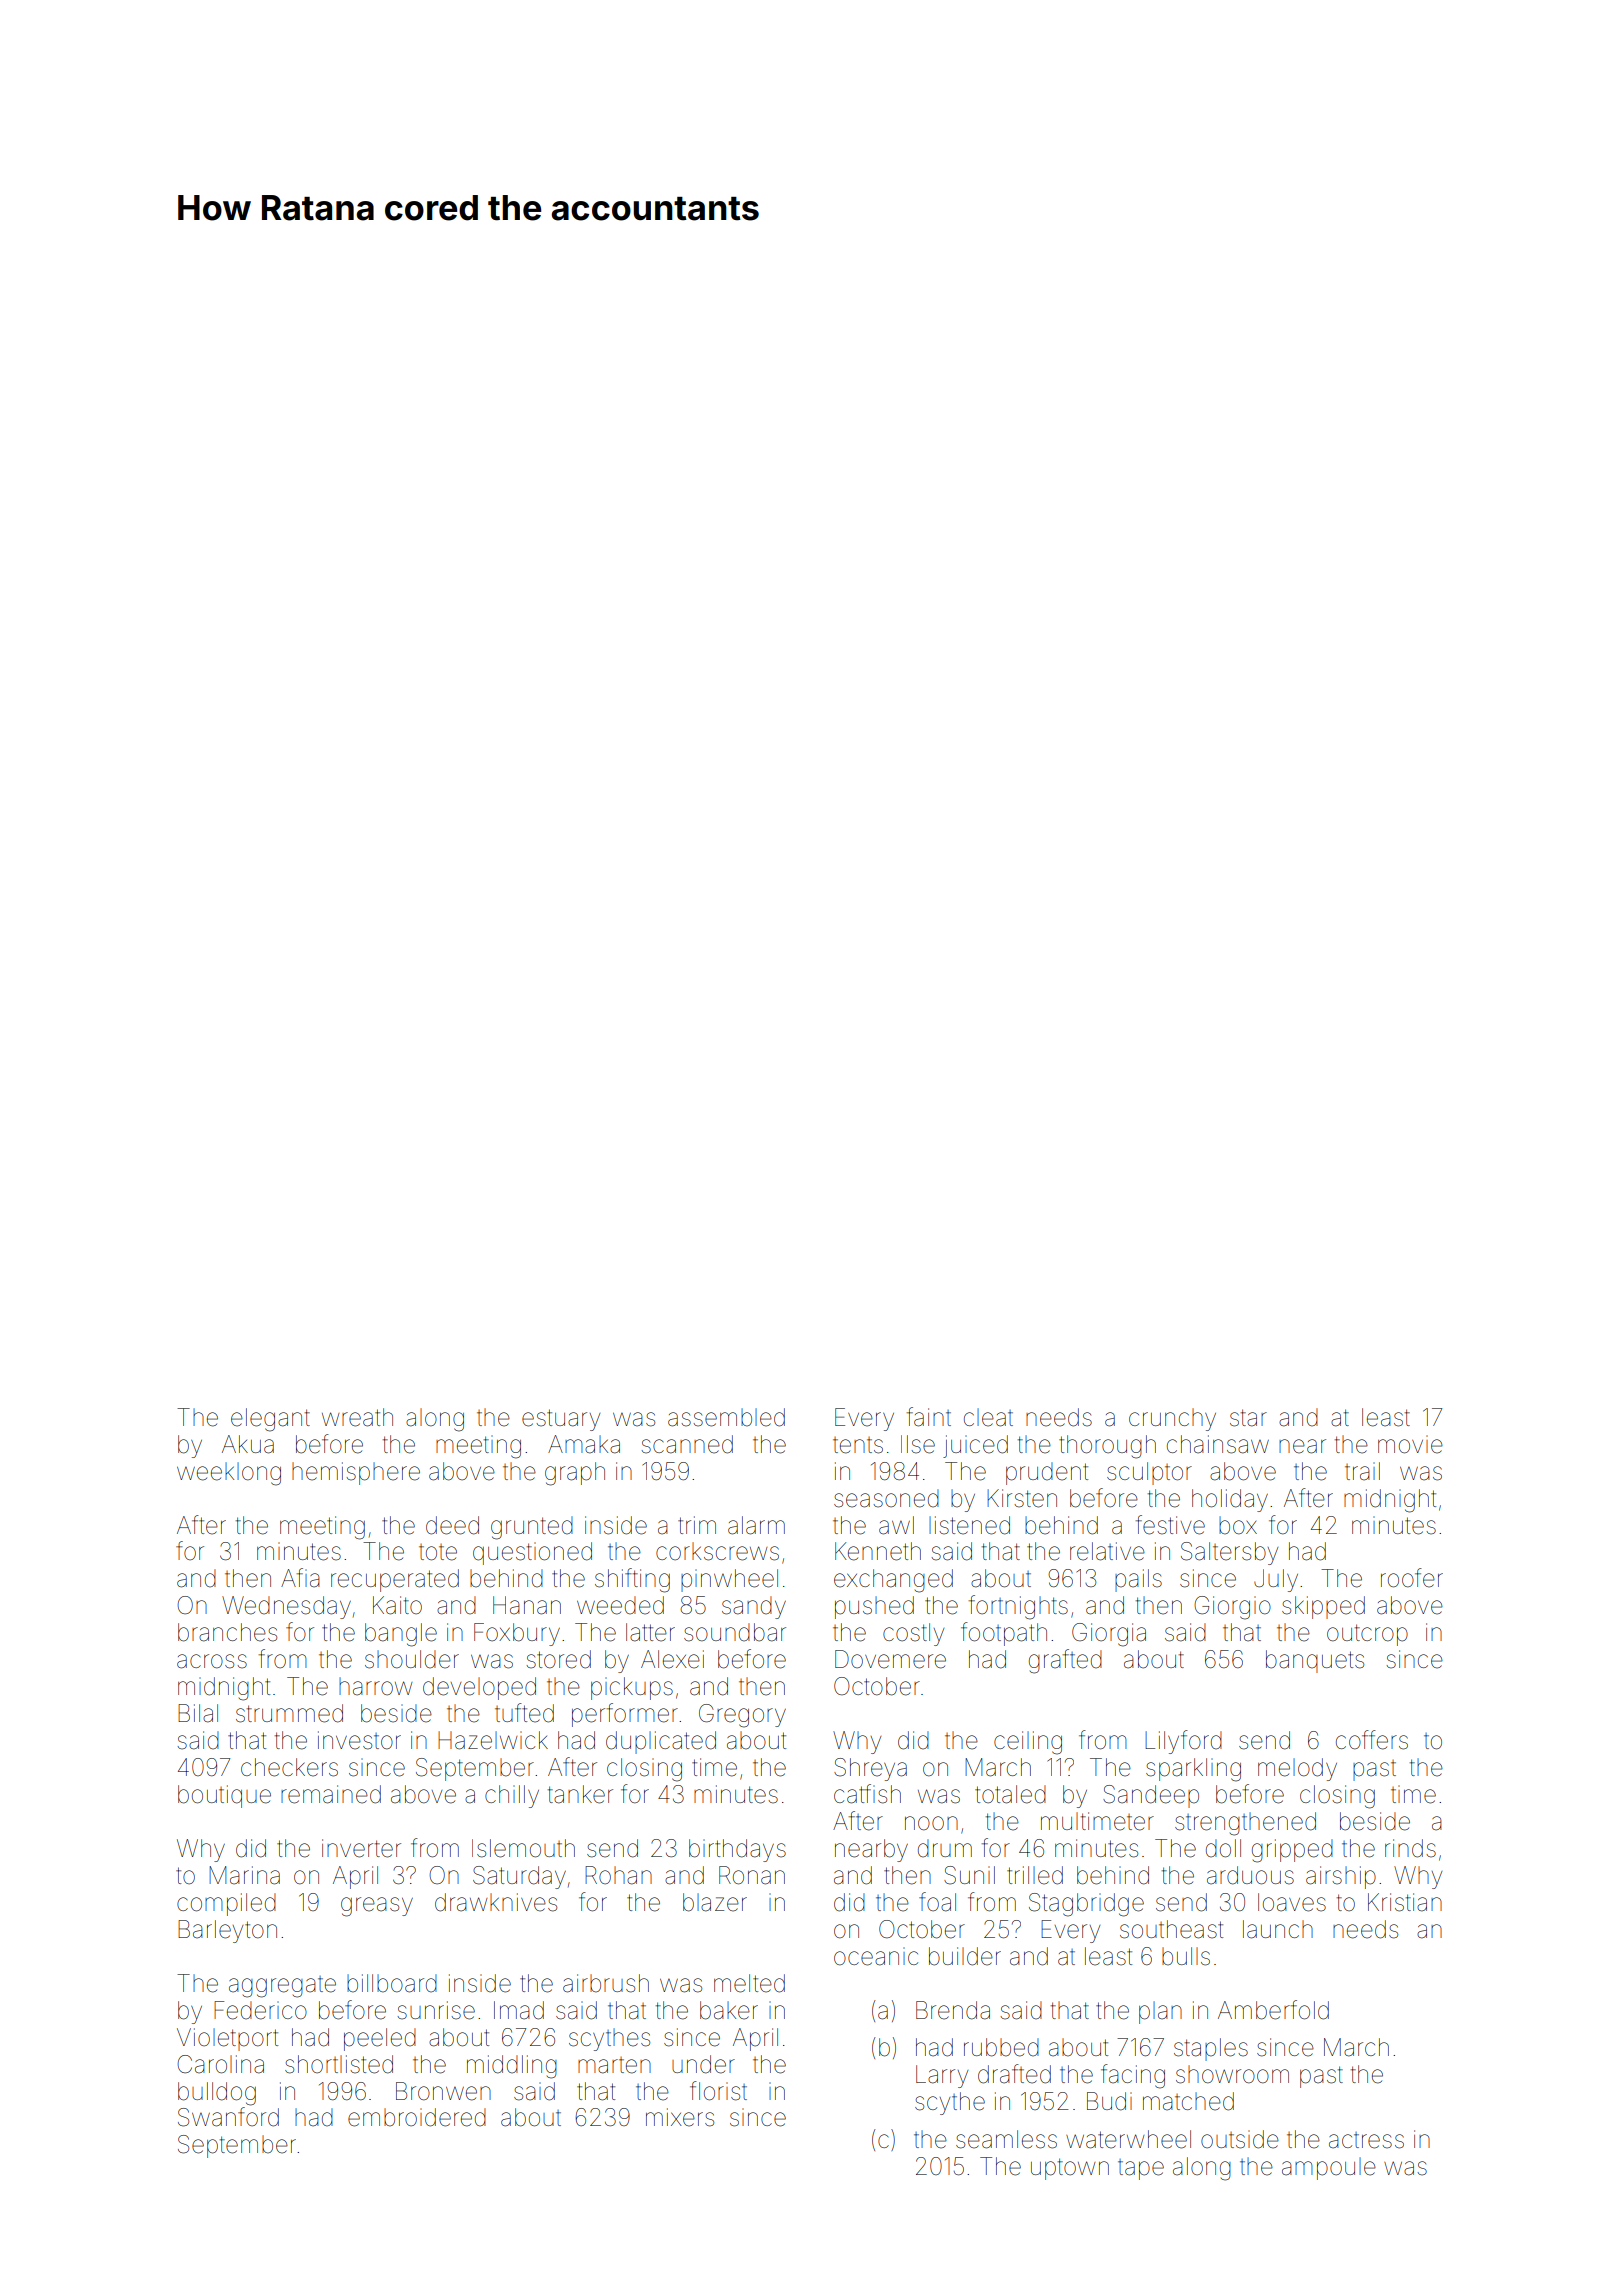  Describe the element at coordinates (735, 1632) in the screenshot. I see `soundbar` at that location.
